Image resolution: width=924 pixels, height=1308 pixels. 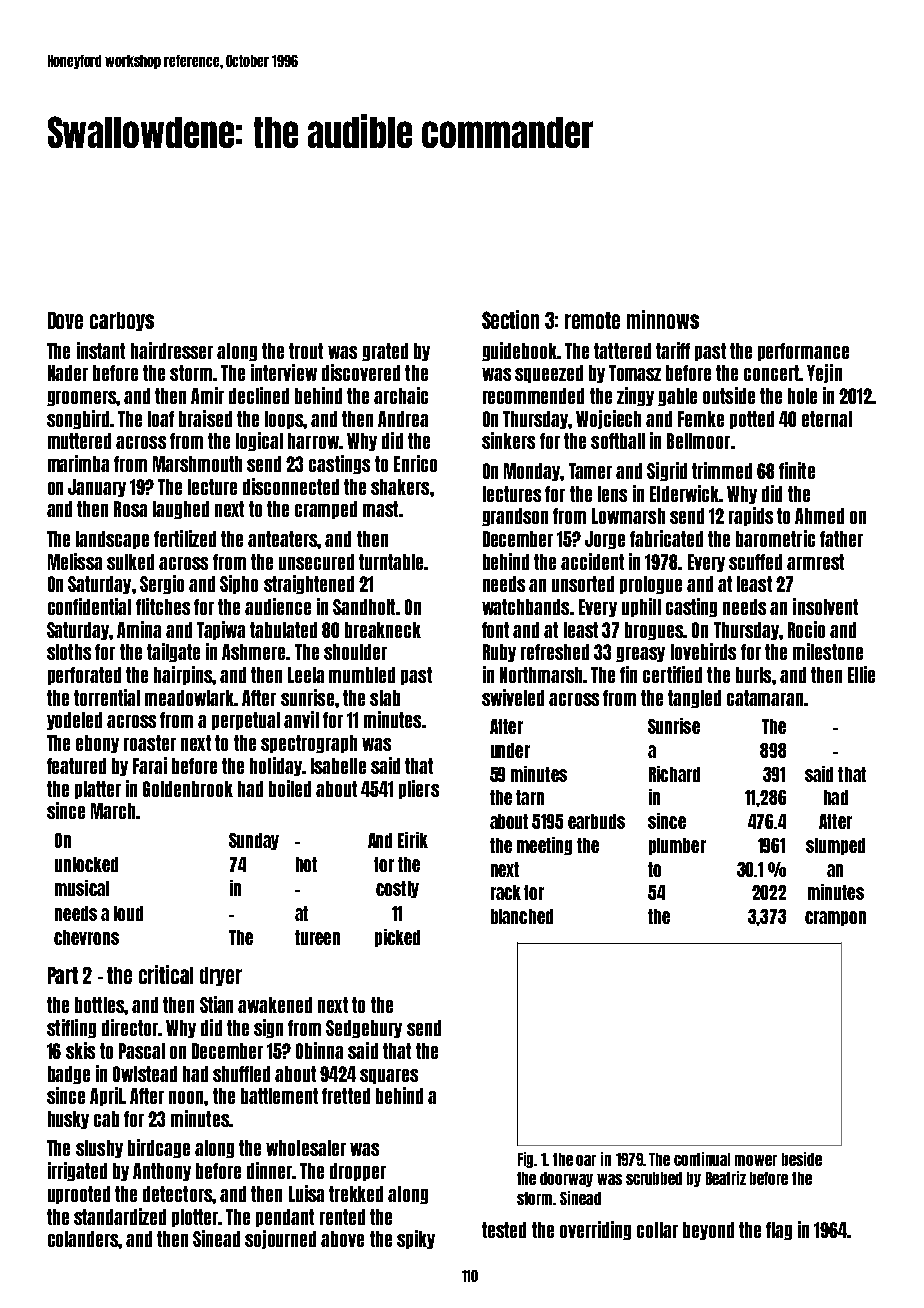 I want to click on Anthony, so click(x=162, y=1172).
